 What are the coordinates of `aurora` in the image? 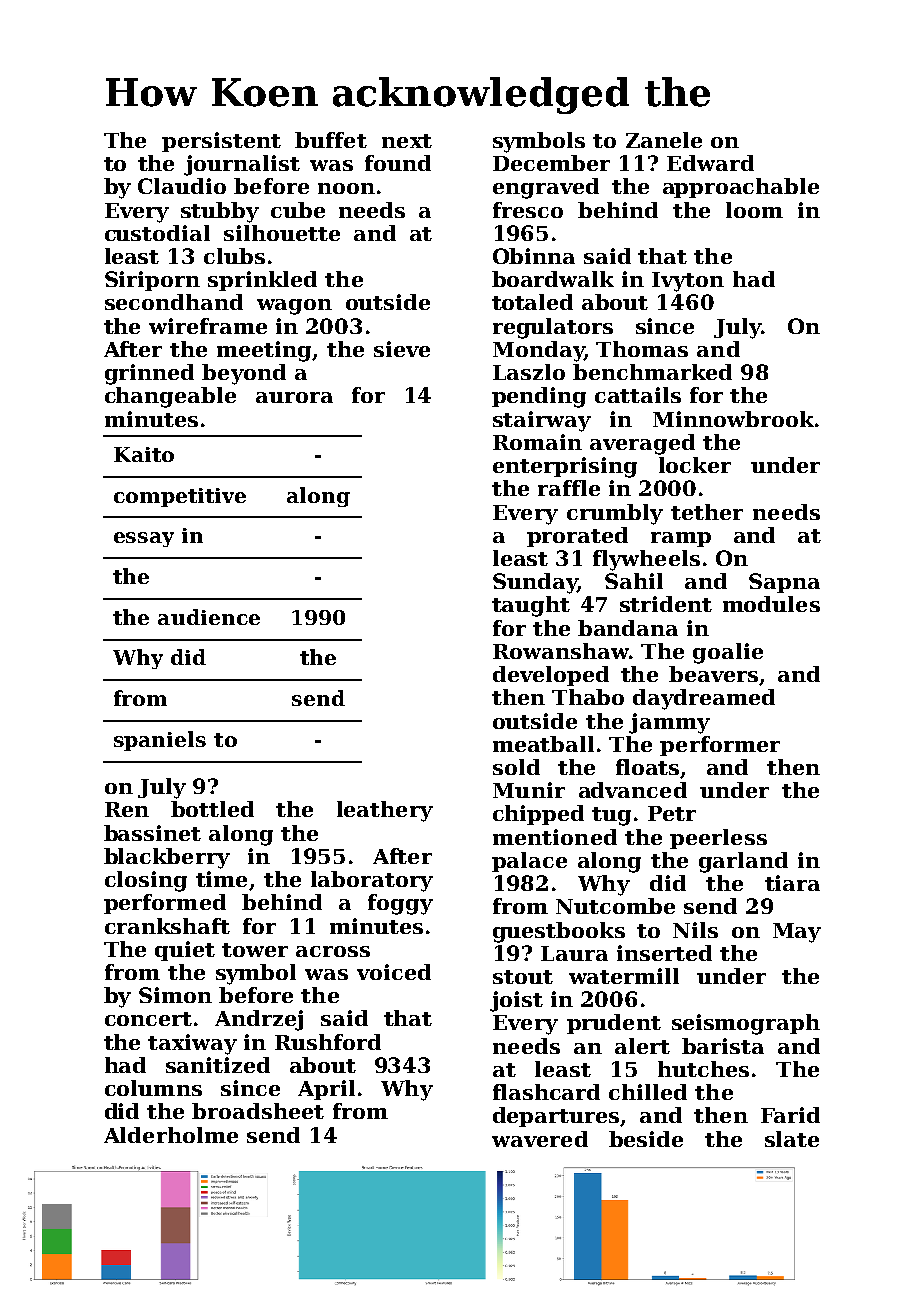 It's located at (294, 397).
